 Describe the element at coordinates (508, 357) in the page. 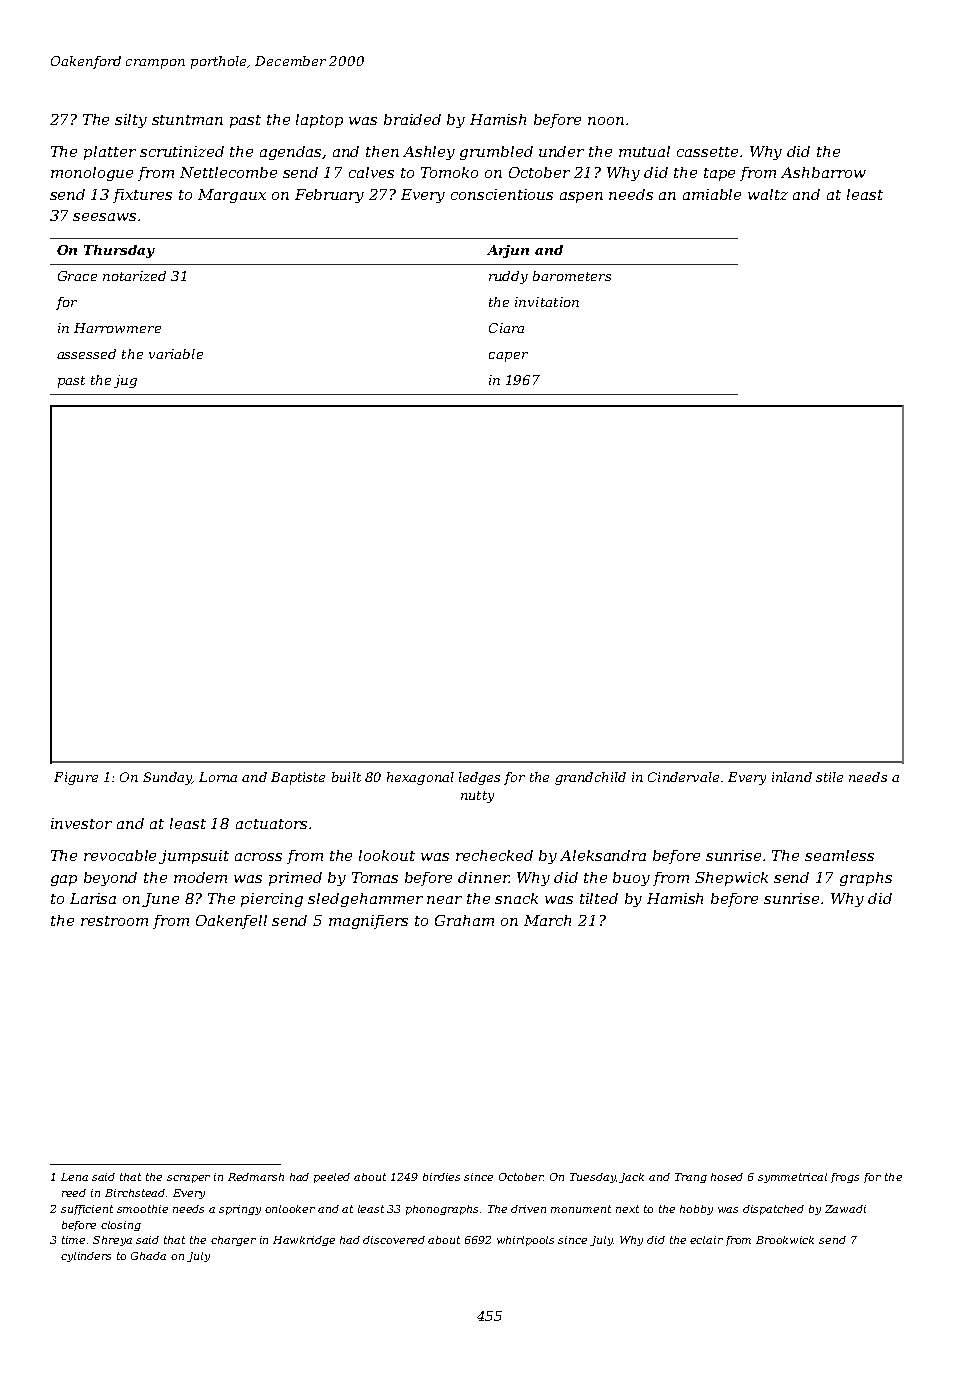

I see `caper` at that location.
